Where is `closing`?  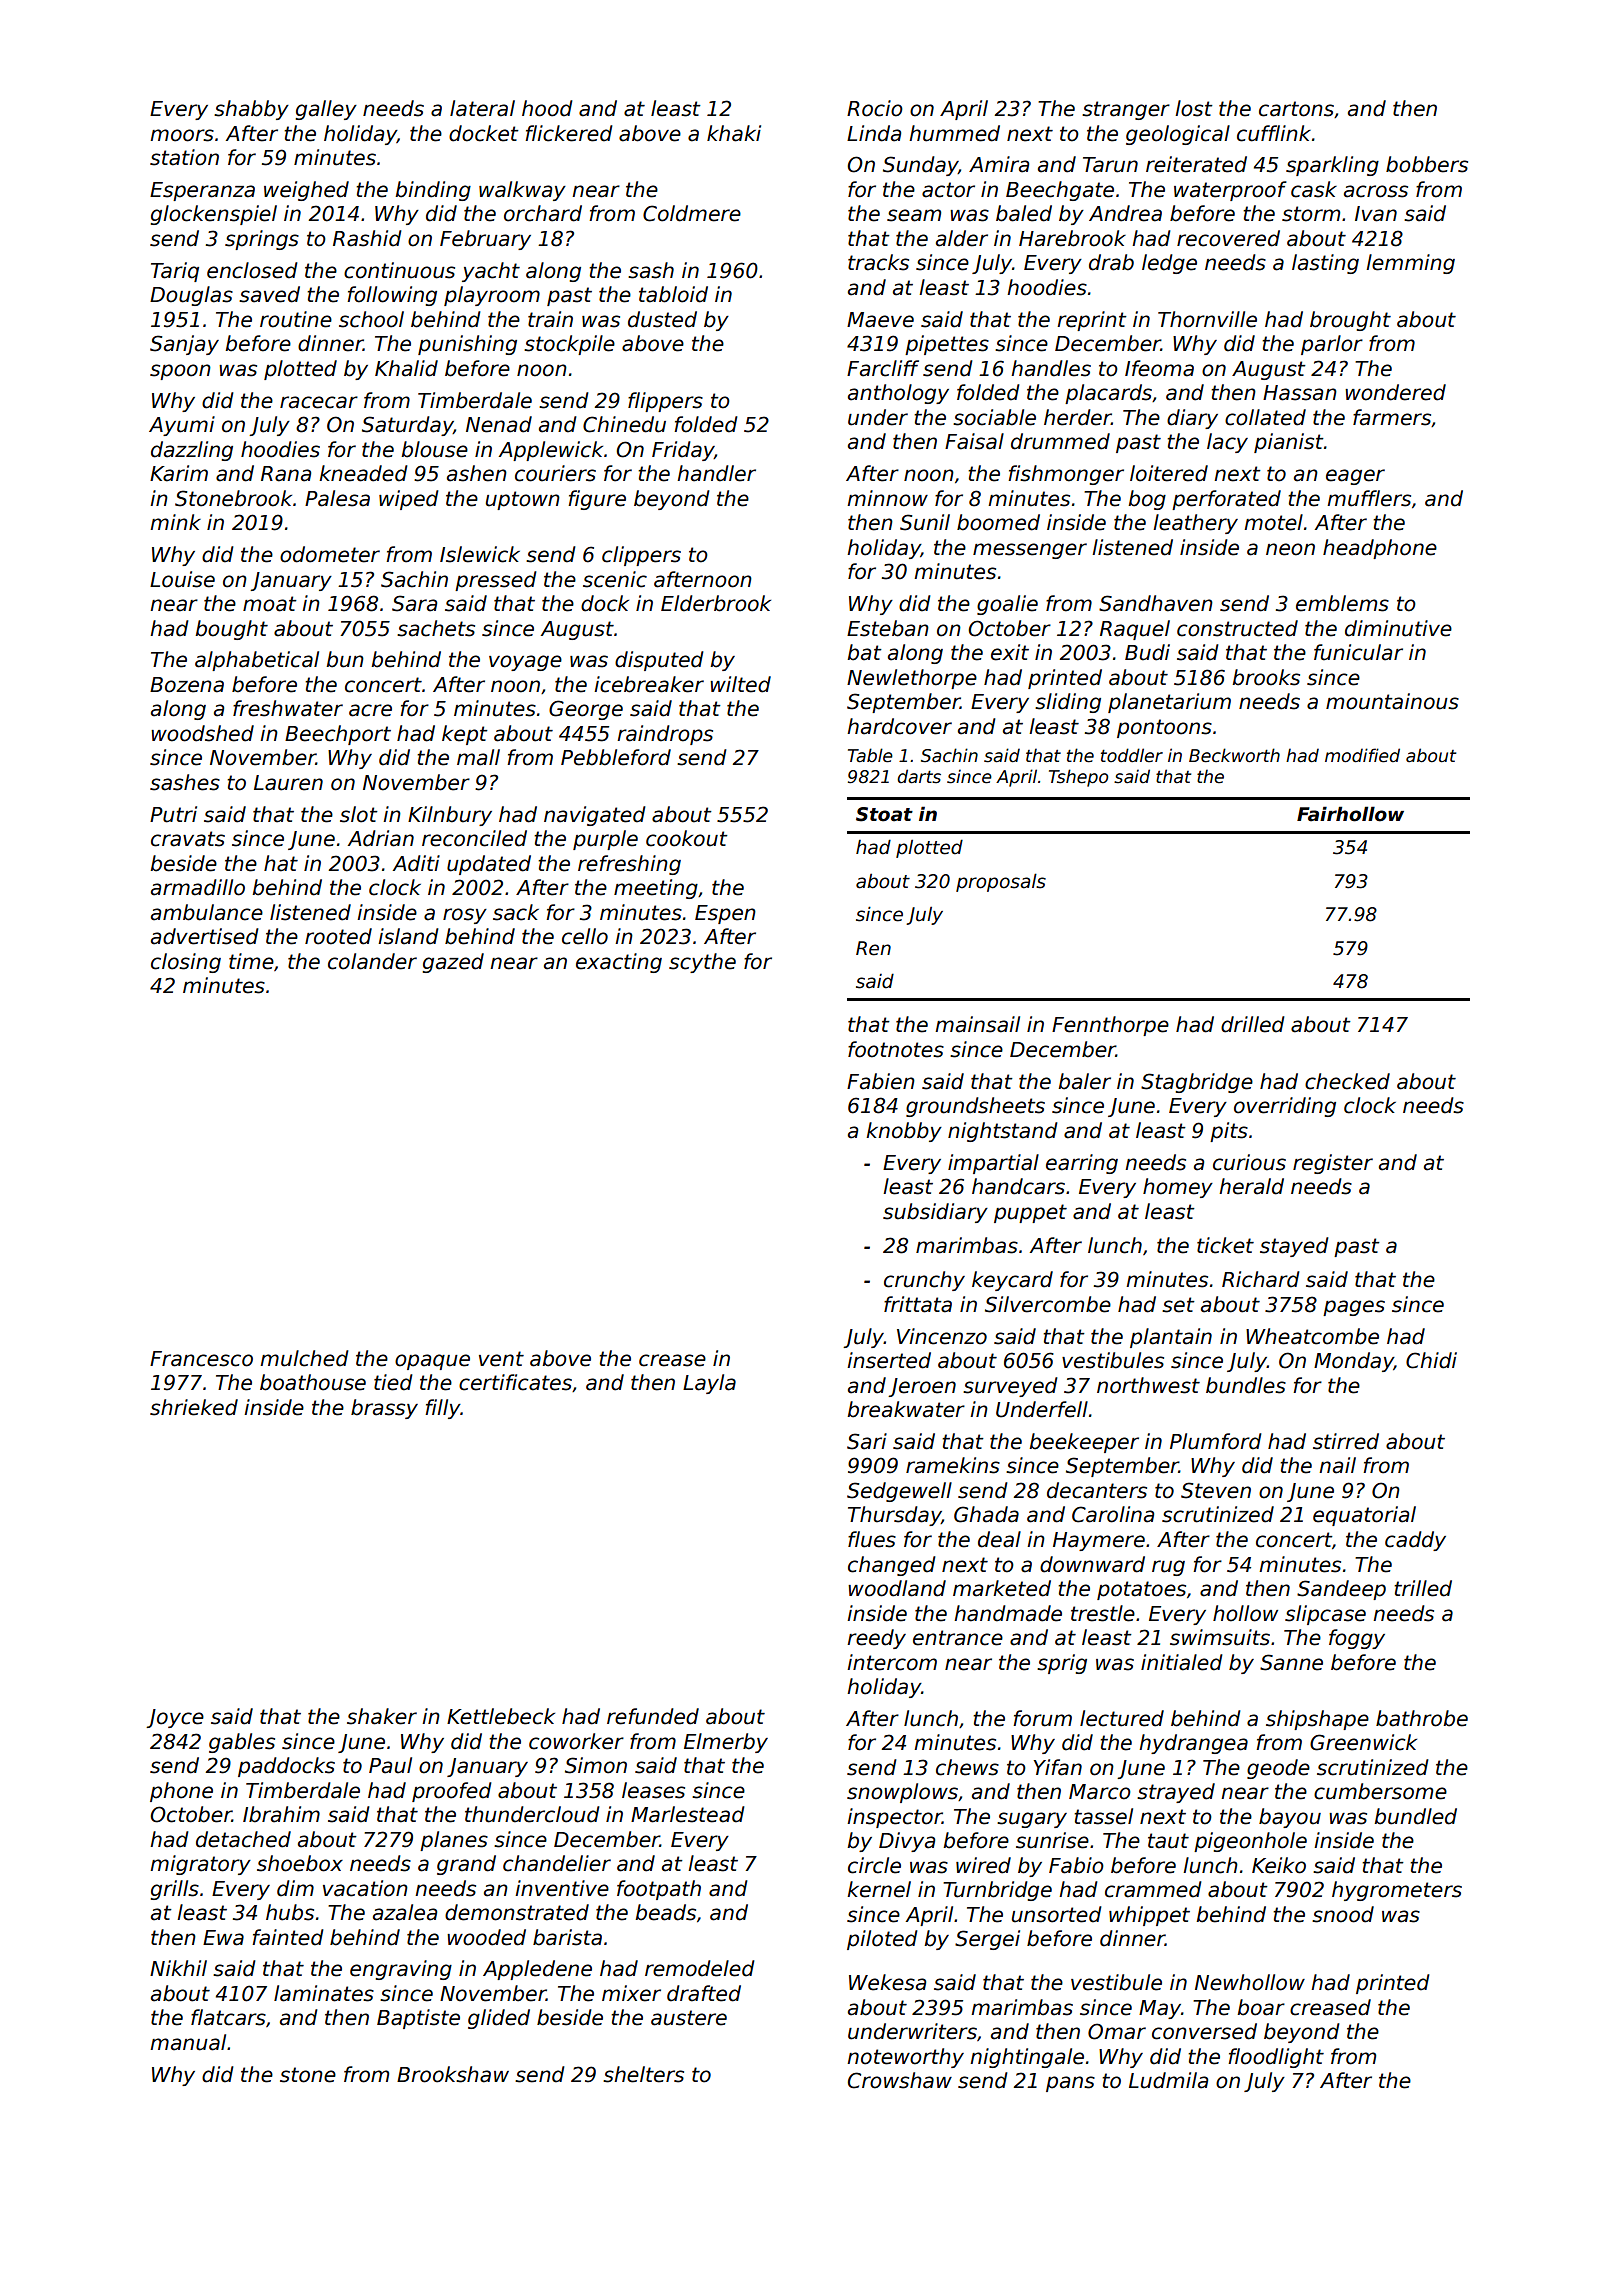
closing is located at coordinates (186, 963).
